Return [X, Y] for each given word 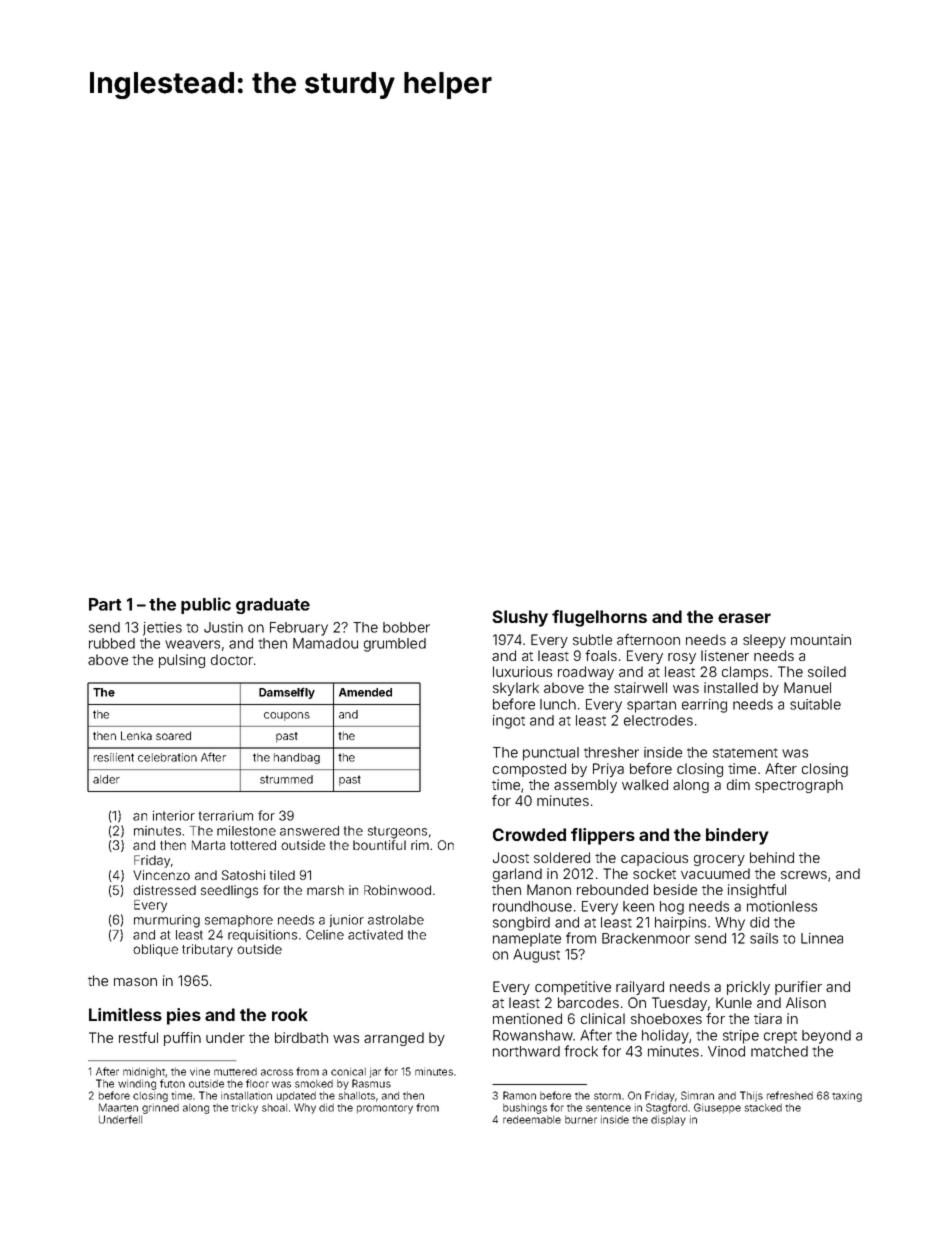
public [206, 605]
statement [745, 753]
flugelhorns [599, 618]
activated [375, 935]
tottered [253, 845]
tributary [207, 950]
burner [581, 1120]
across [277, 1072]
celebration [167, 757]
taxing [847, 1096]
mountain [821, 639]
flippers [603, 836]
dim [738, 784]
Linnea [822, 938]
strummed [286, 779]
